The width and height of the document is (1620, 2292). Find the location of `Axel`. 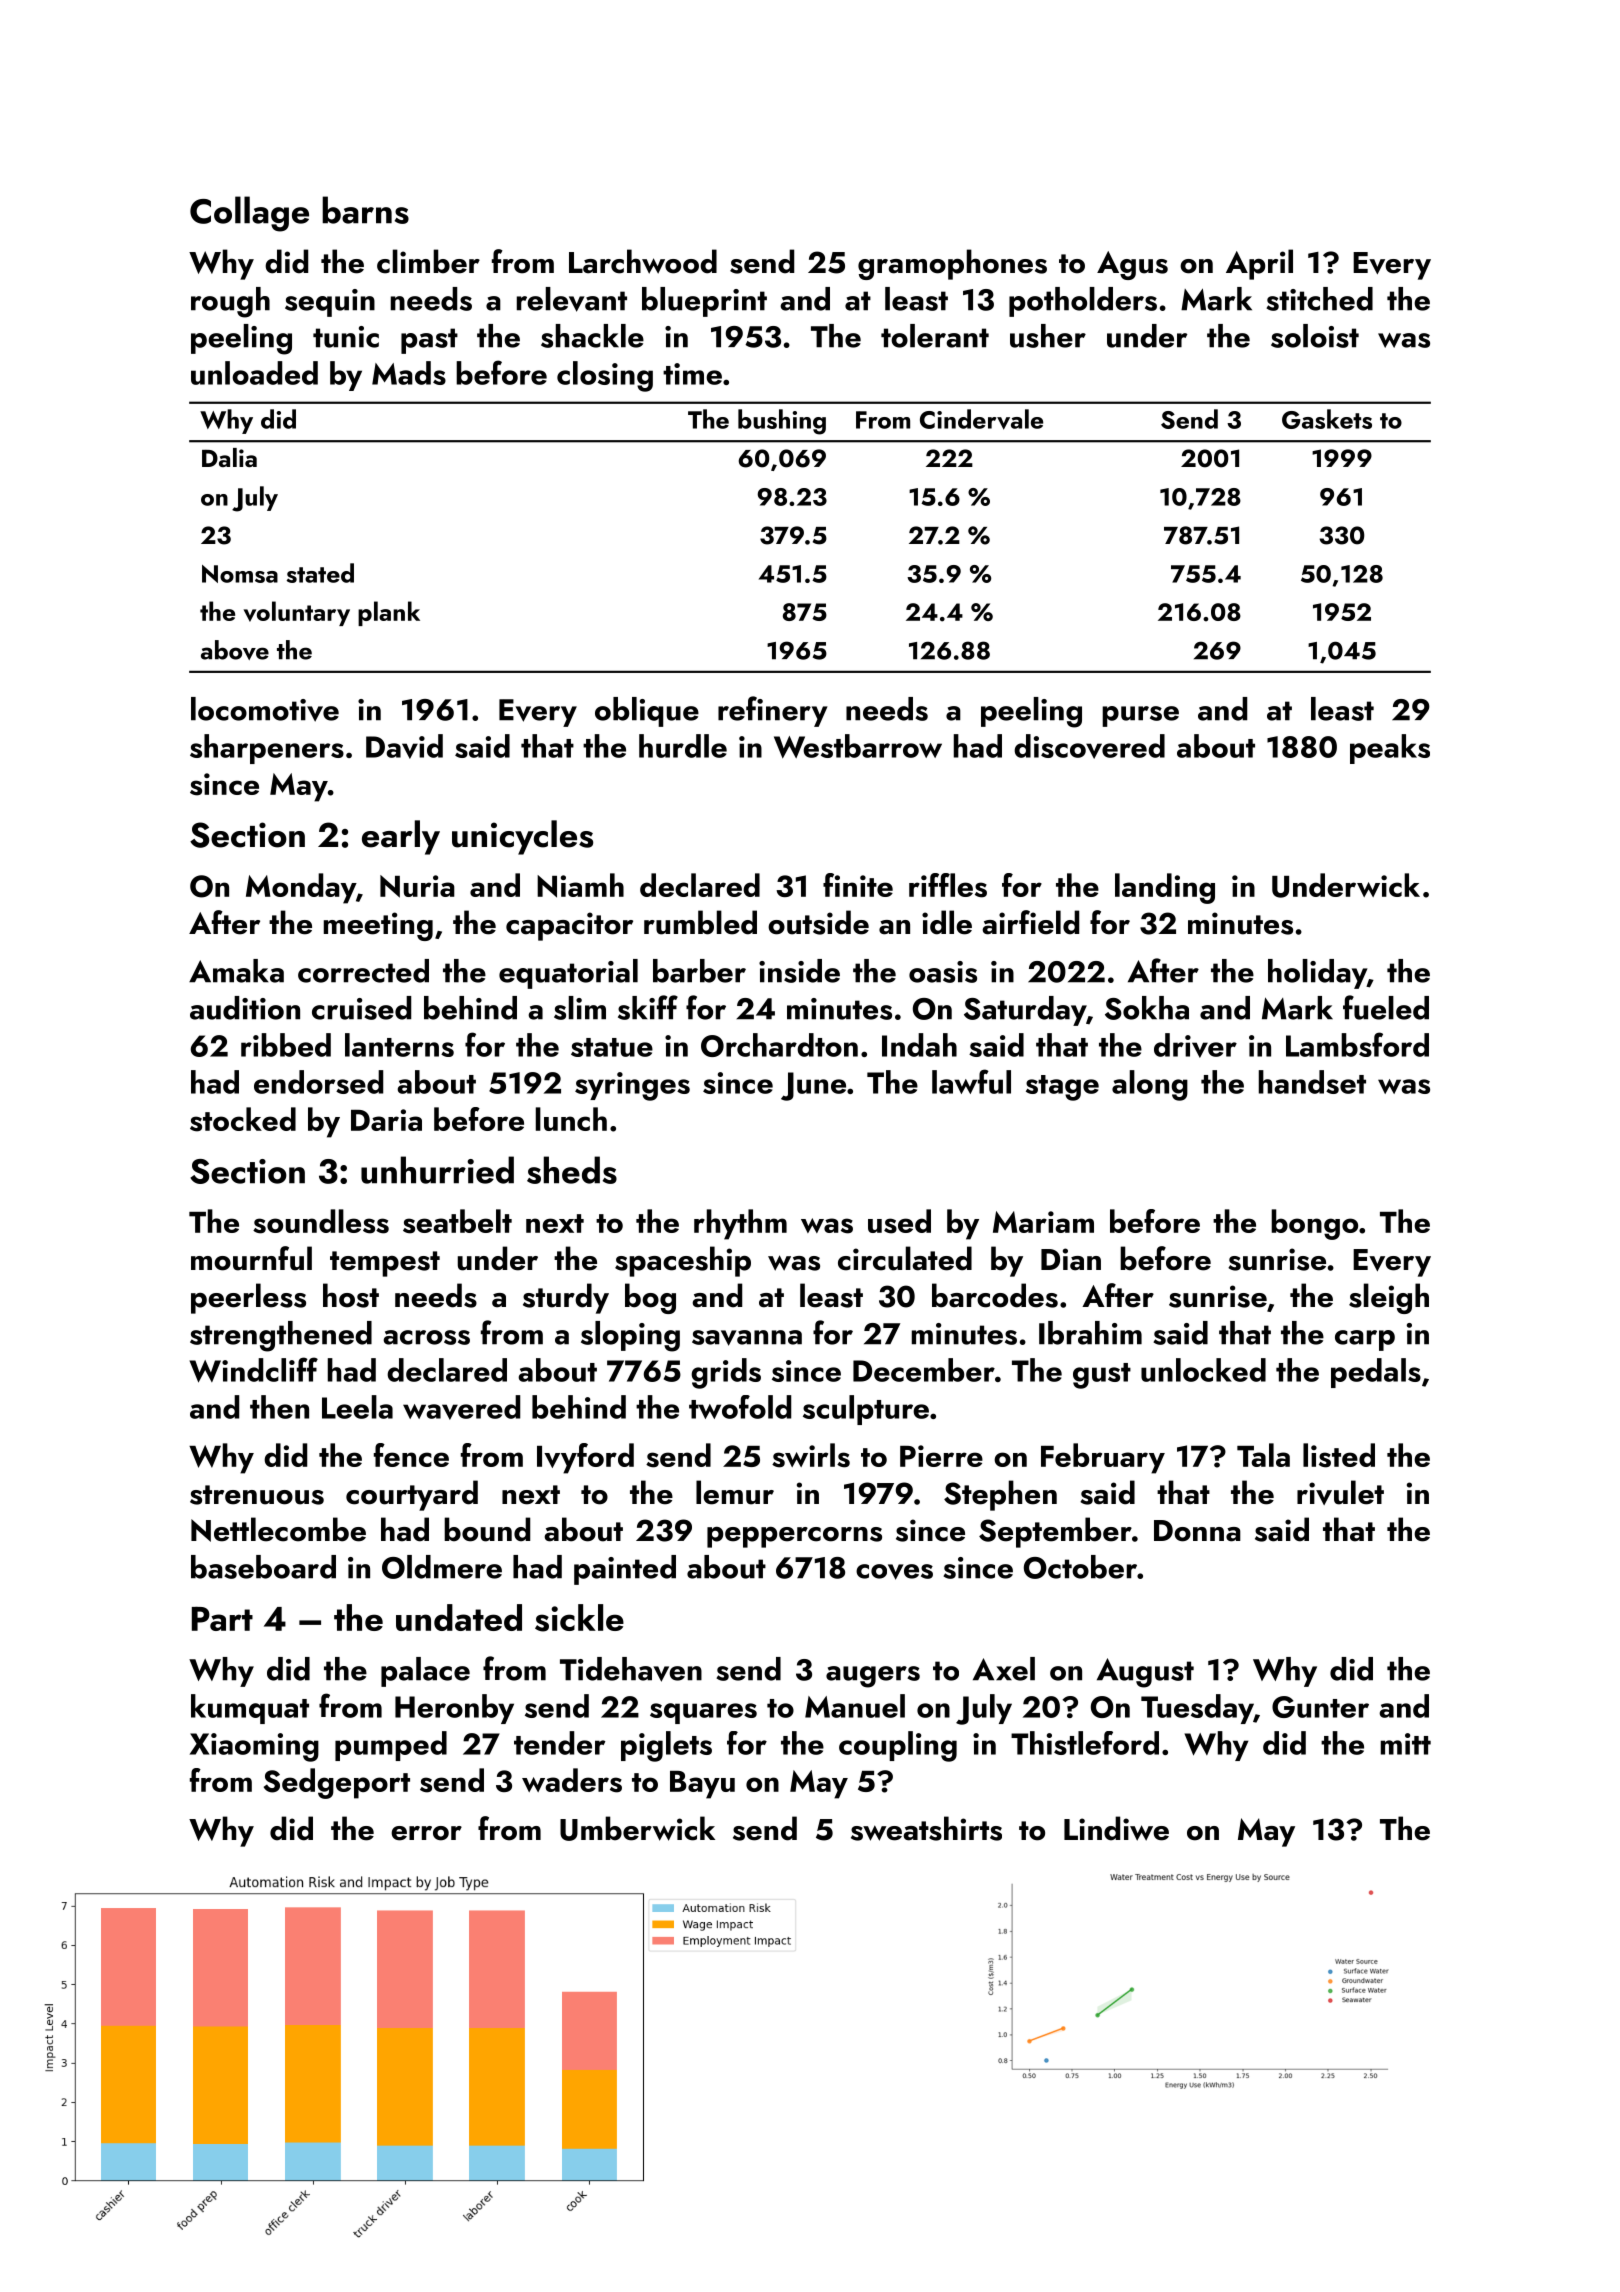

Axel is located at coordinates (1004, 1669).
